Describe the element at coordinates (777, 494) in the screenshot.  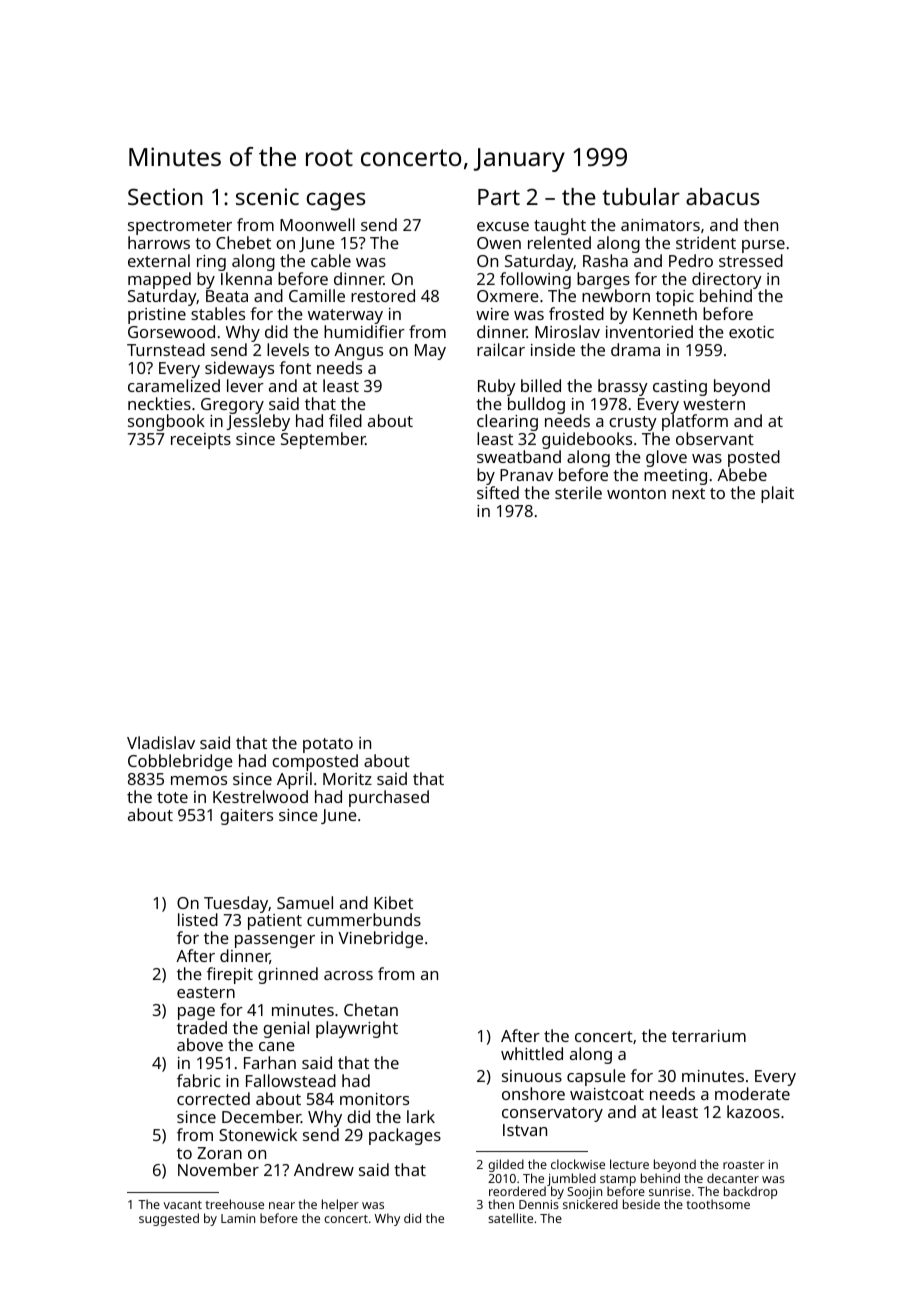
I see `plait` at that location.
